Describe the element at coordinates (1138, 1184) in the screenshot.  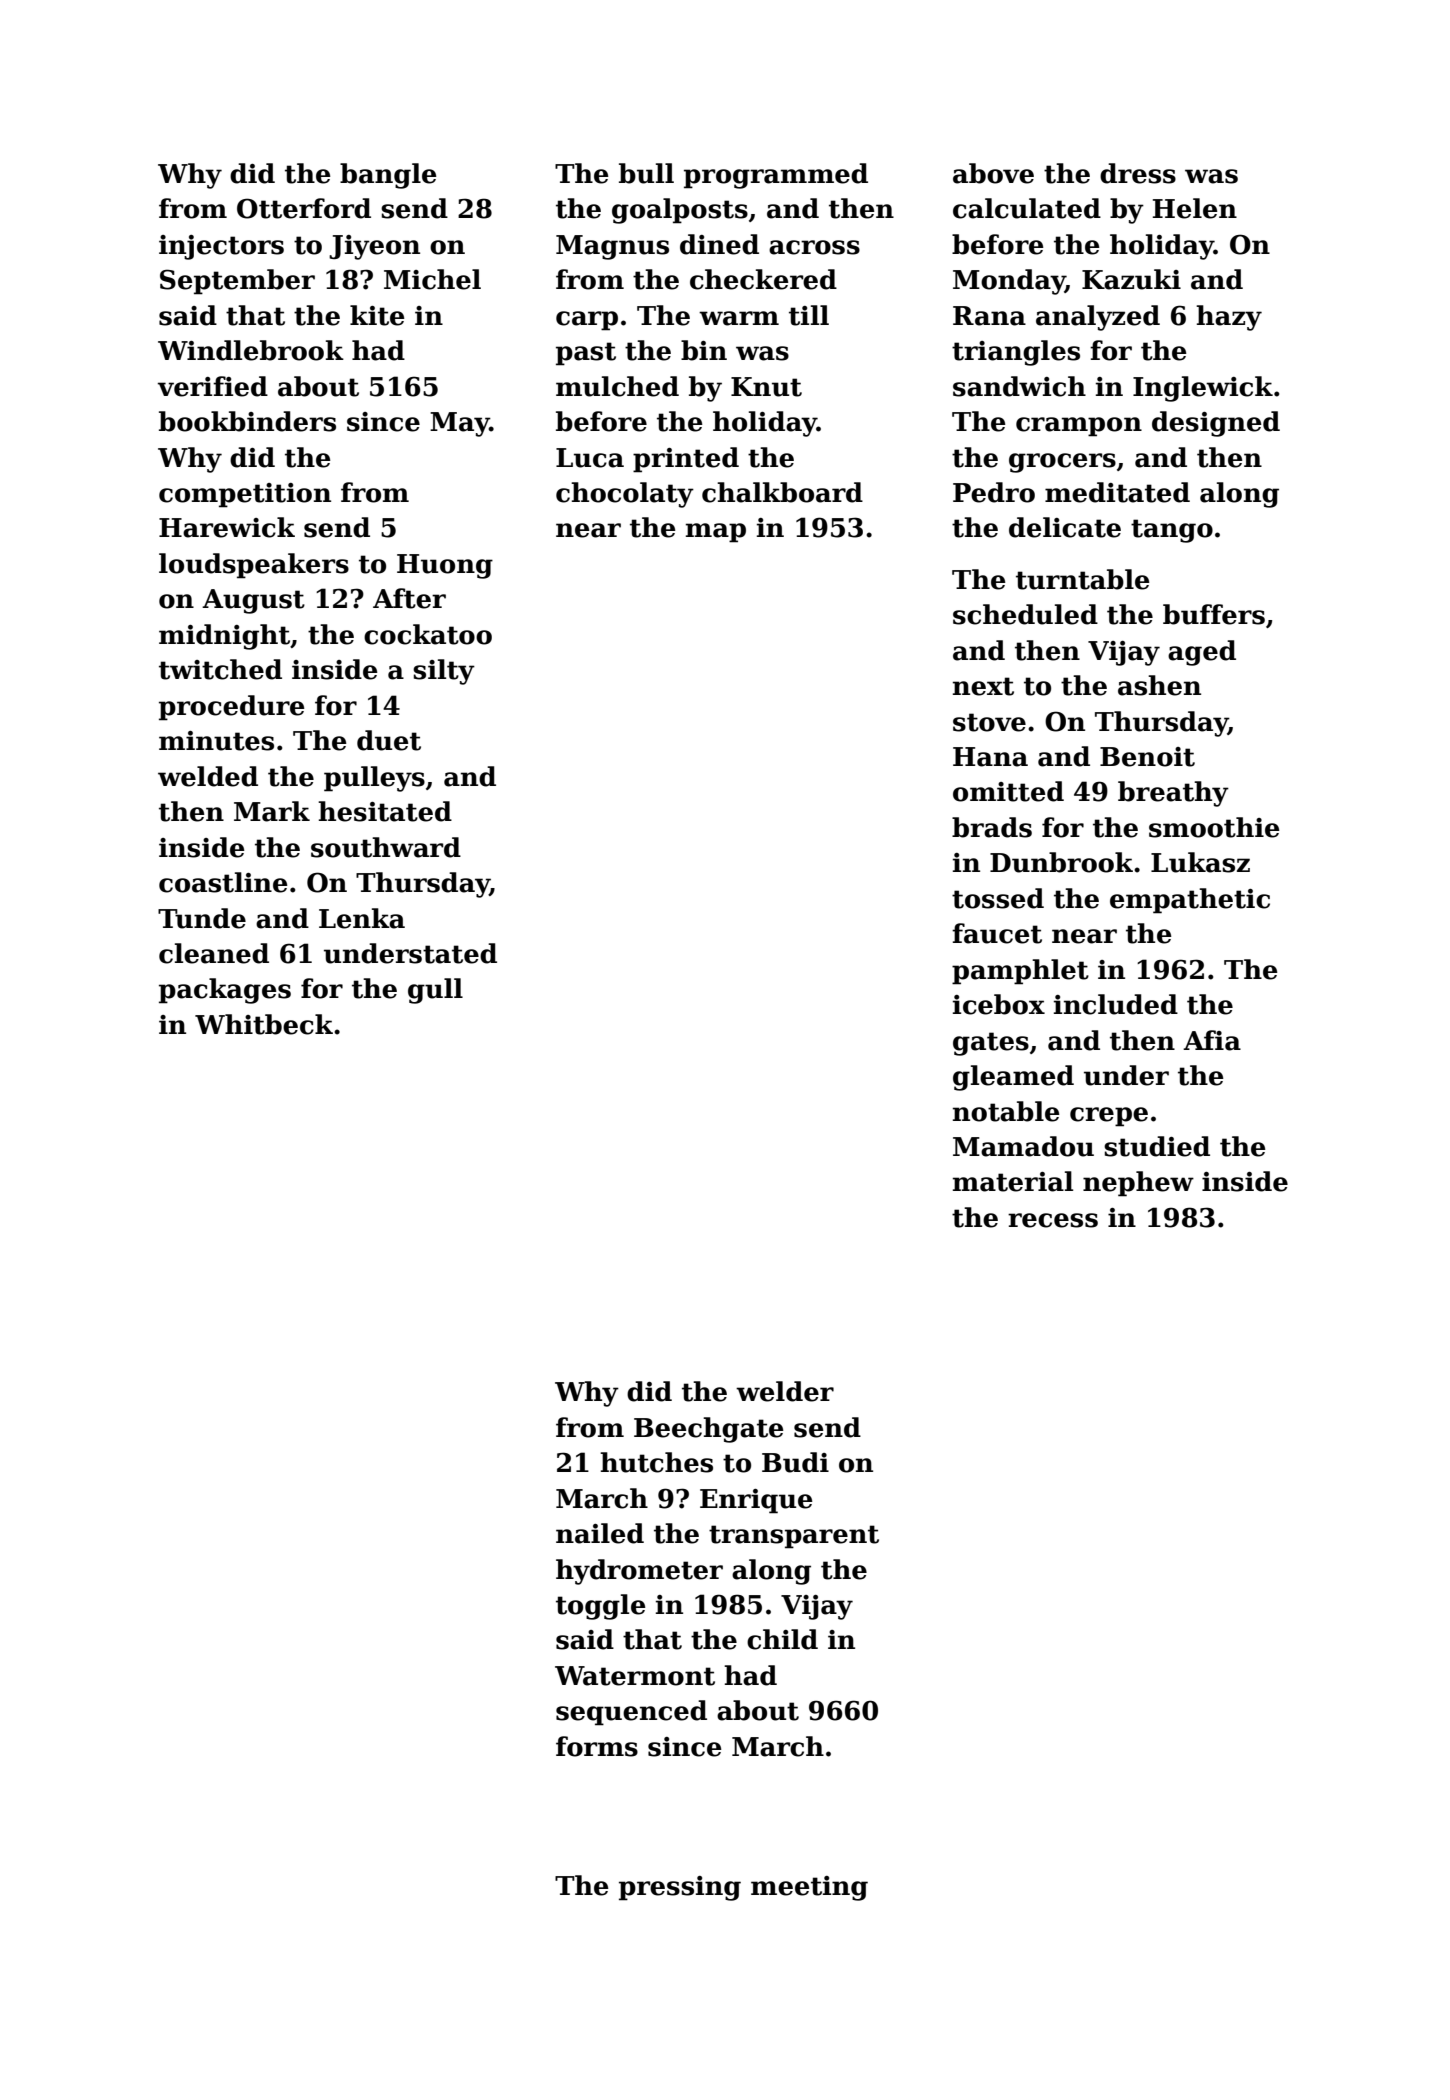
I see `nephew` at that location.
